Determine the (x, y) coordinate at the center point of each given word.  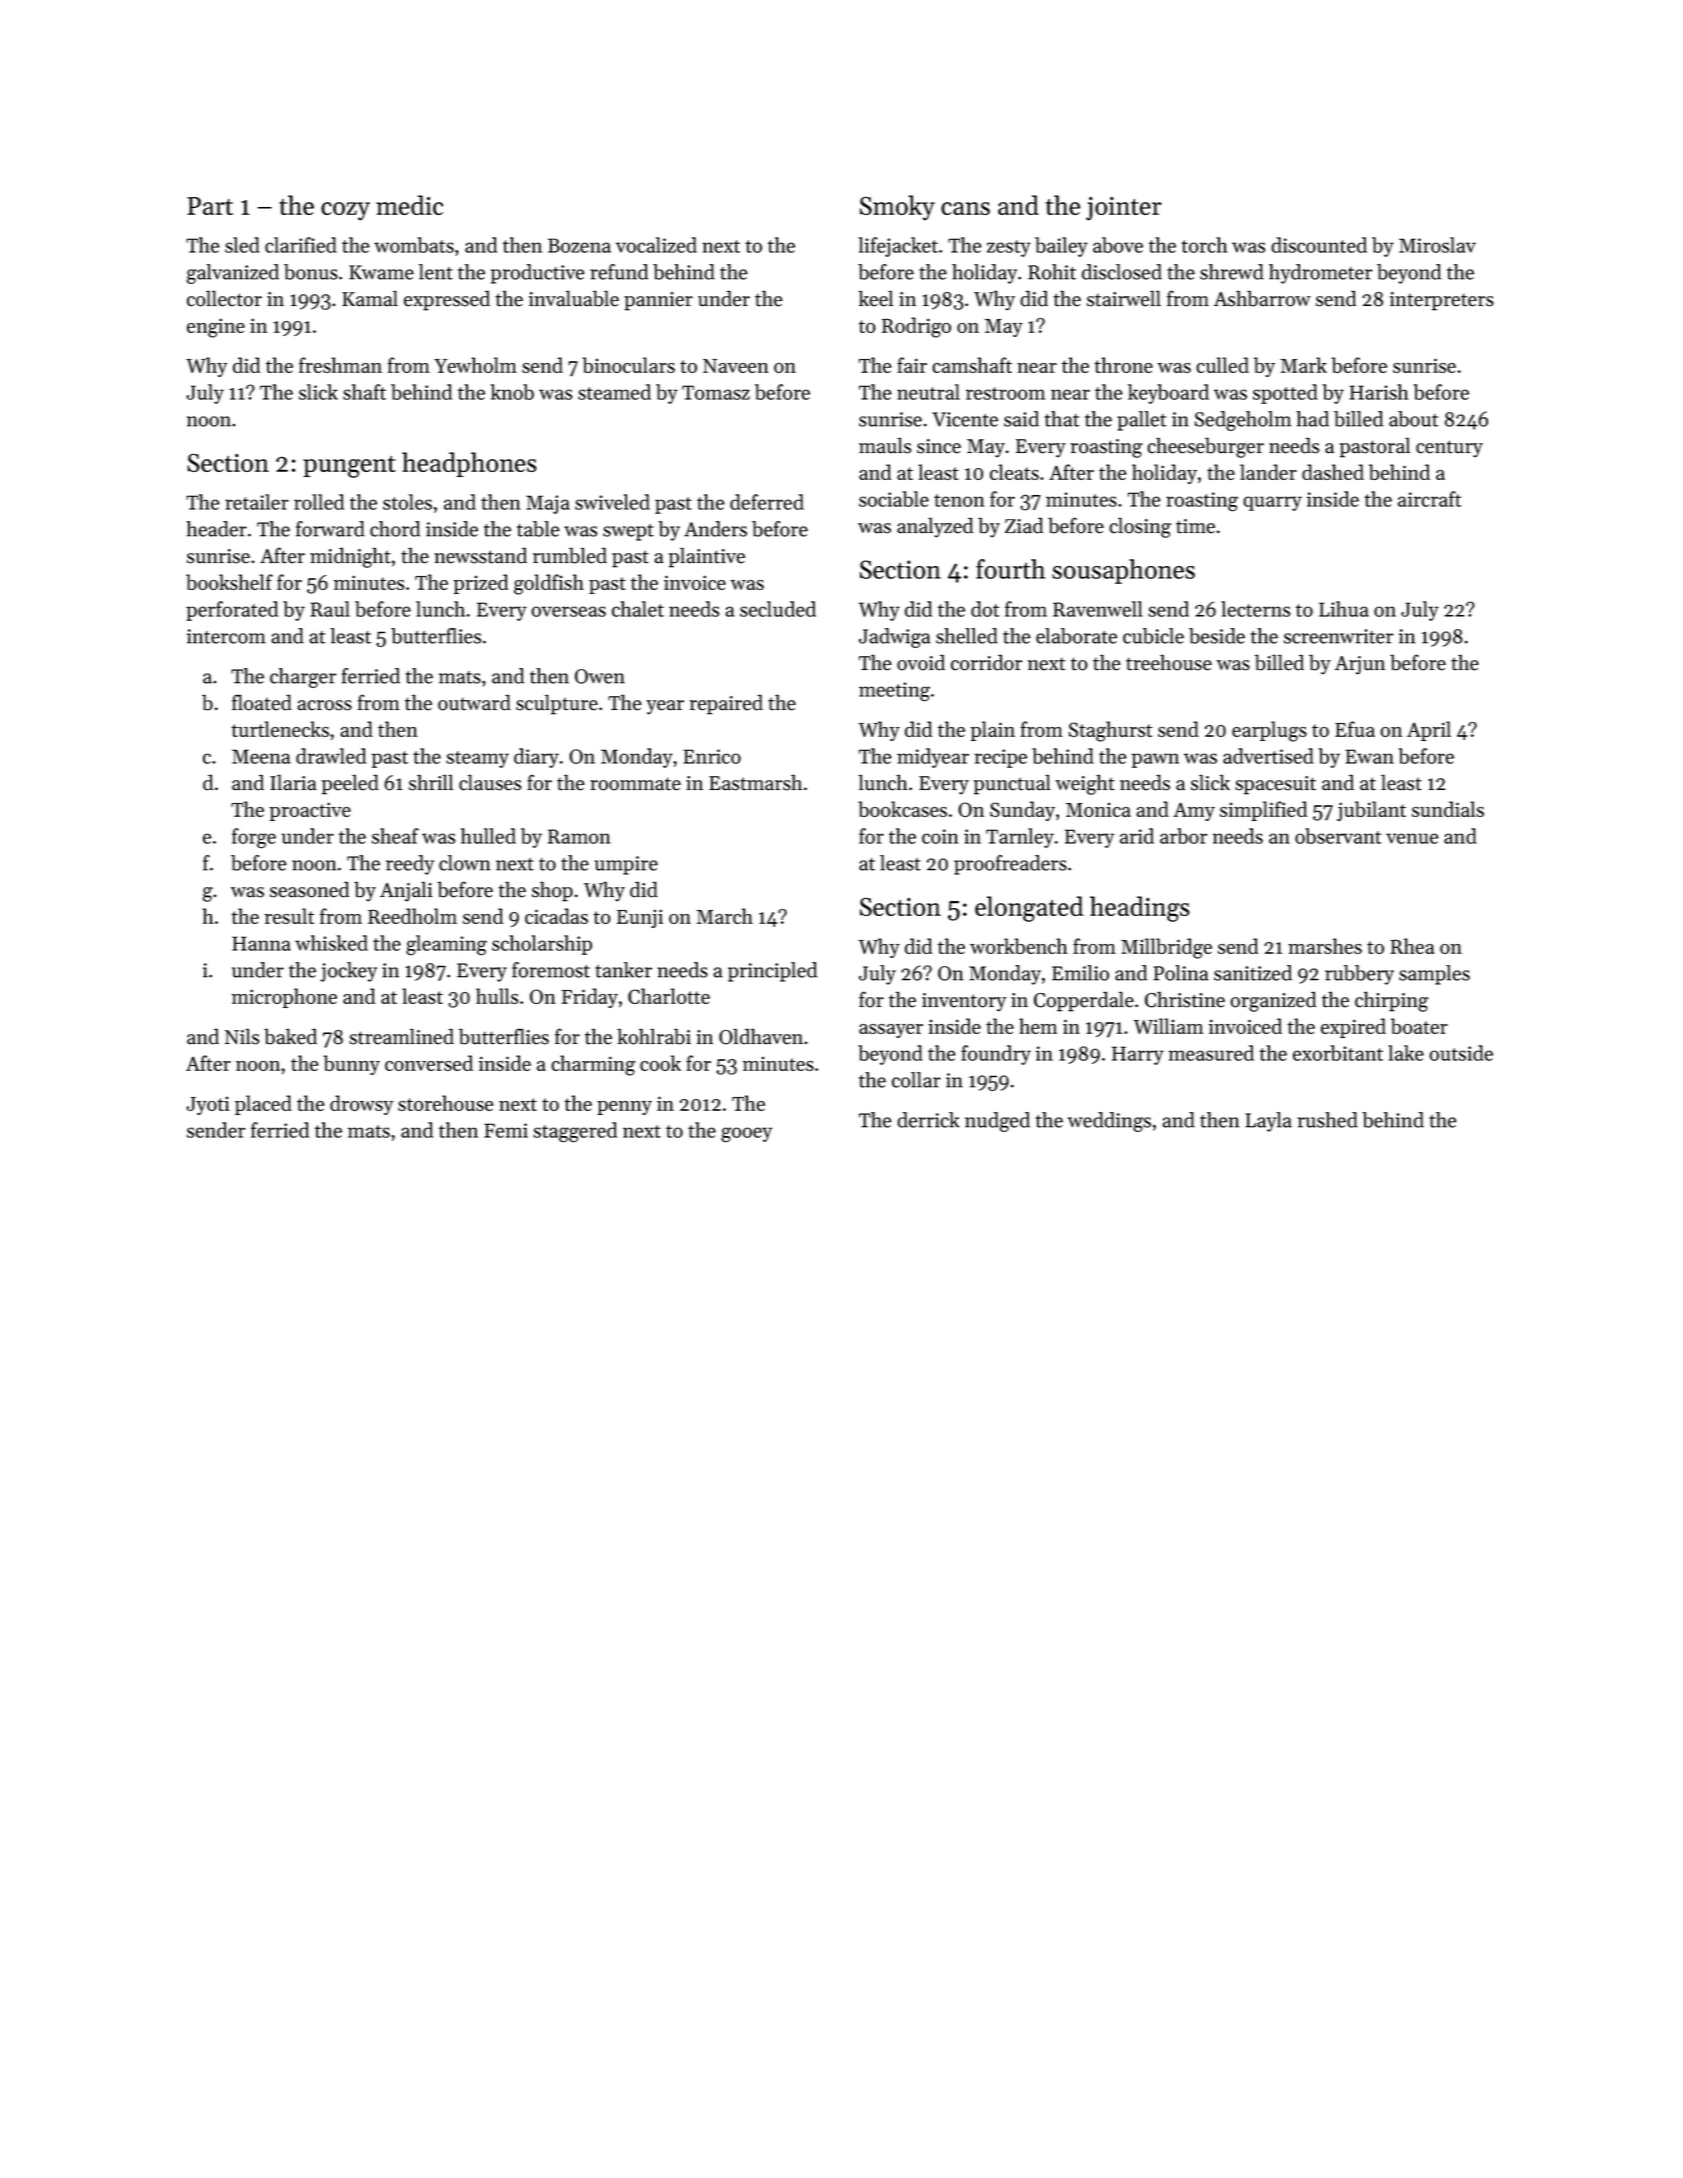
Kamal (370, 298)
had (1312, 419)
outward (474, 702)
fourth (1010, 569)
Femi (506, 1130)
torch (1204, 245)
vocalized (656, 245)
